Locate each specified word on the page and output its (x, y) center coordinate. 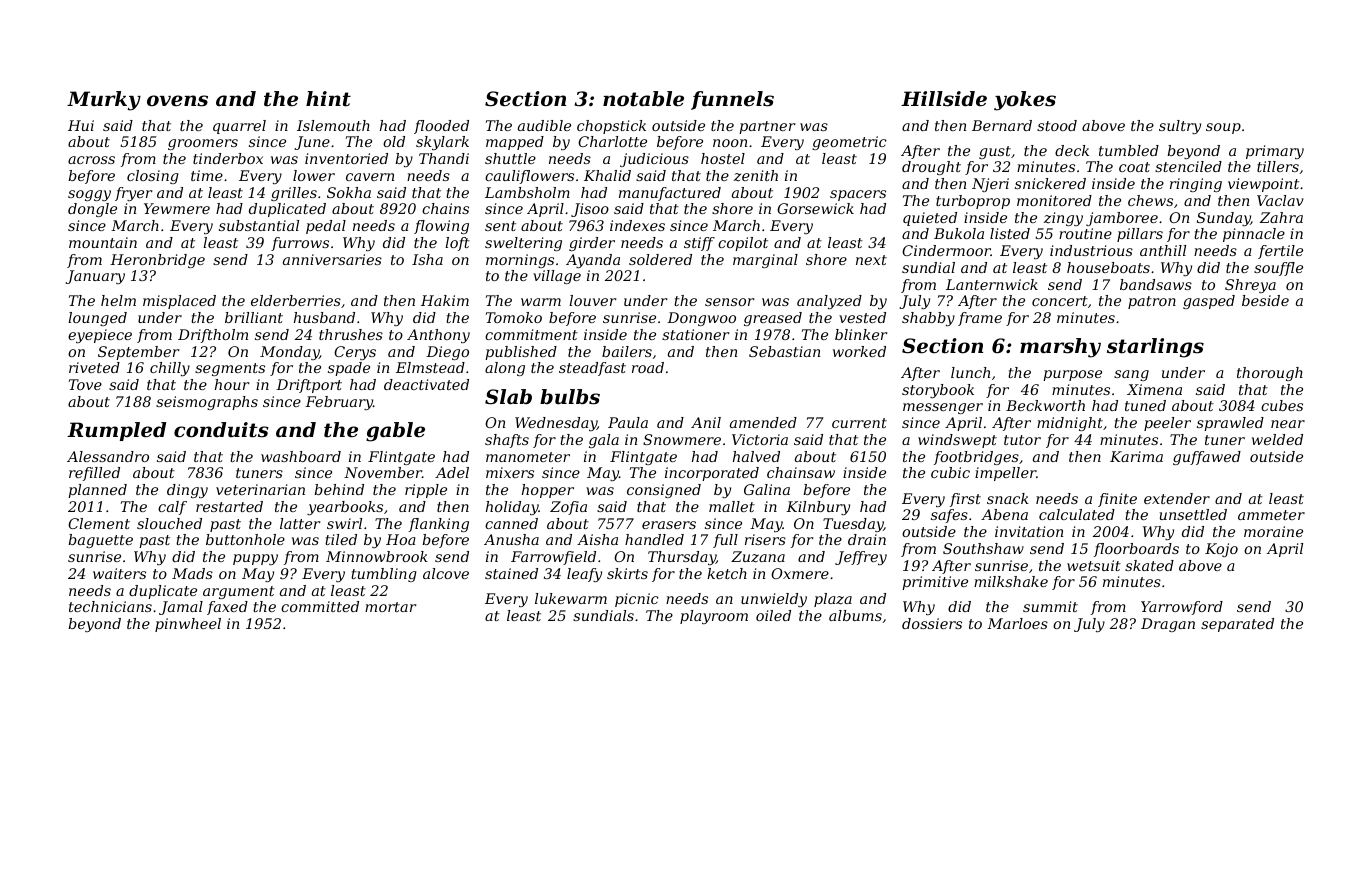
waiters (119, 573)
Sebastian (784, 351)
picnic (637, 600)
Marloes (1017, 623)
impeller (1005, 474)
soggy (89, 195)
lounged (97, 319)
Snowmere (682, 439)
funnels (732, 100)
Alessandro (108, 456)
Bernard (1002, 125)
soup (1223, 128)
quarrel (239, 127)
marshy (1060, 348)
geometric (849, 143)
